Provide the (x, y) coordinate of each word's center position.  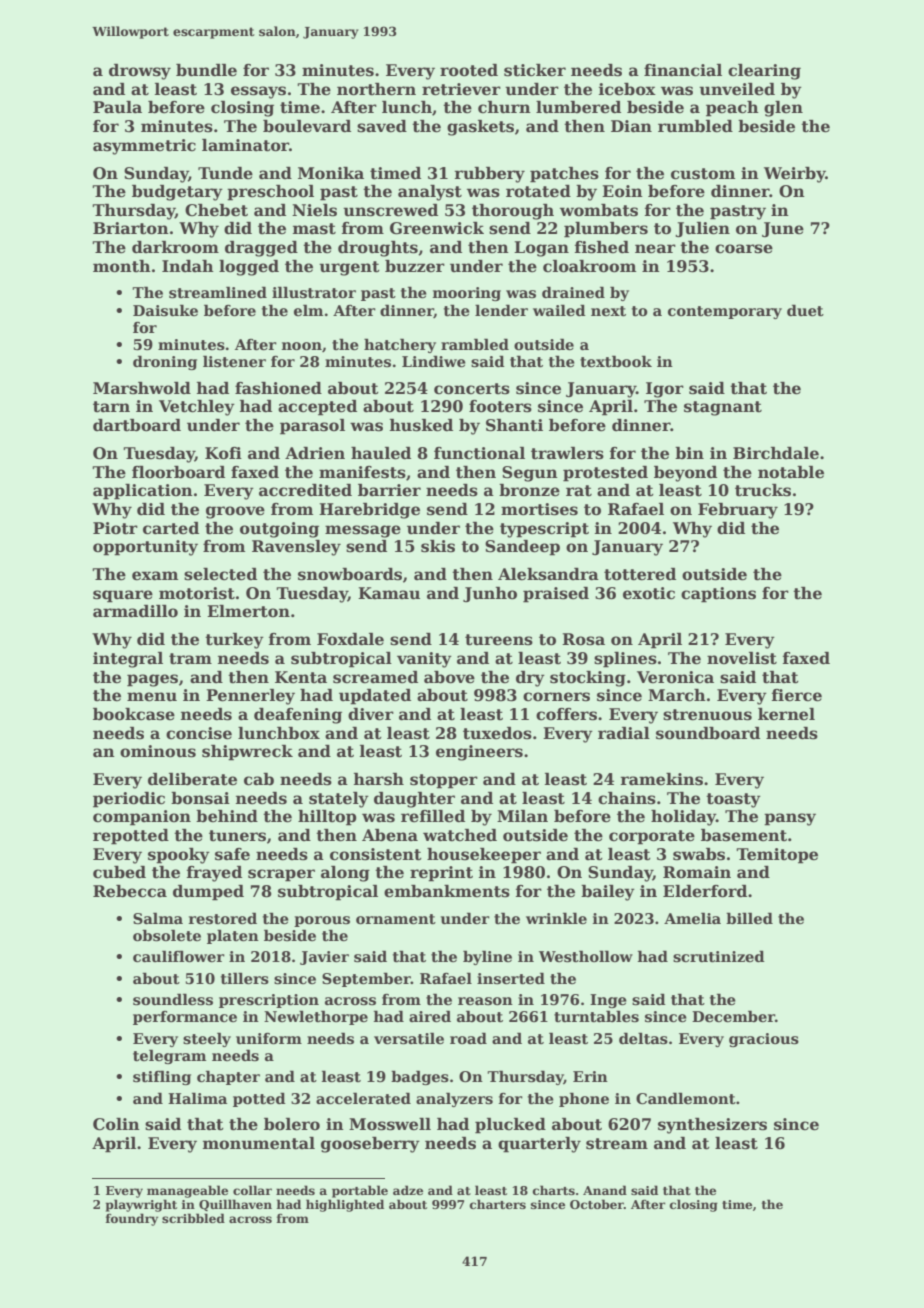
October (597, 1204)
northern (376, 89)
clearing (764, 72)
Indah (188, 266)
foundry (131, 1219)
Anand (605, 1190)
